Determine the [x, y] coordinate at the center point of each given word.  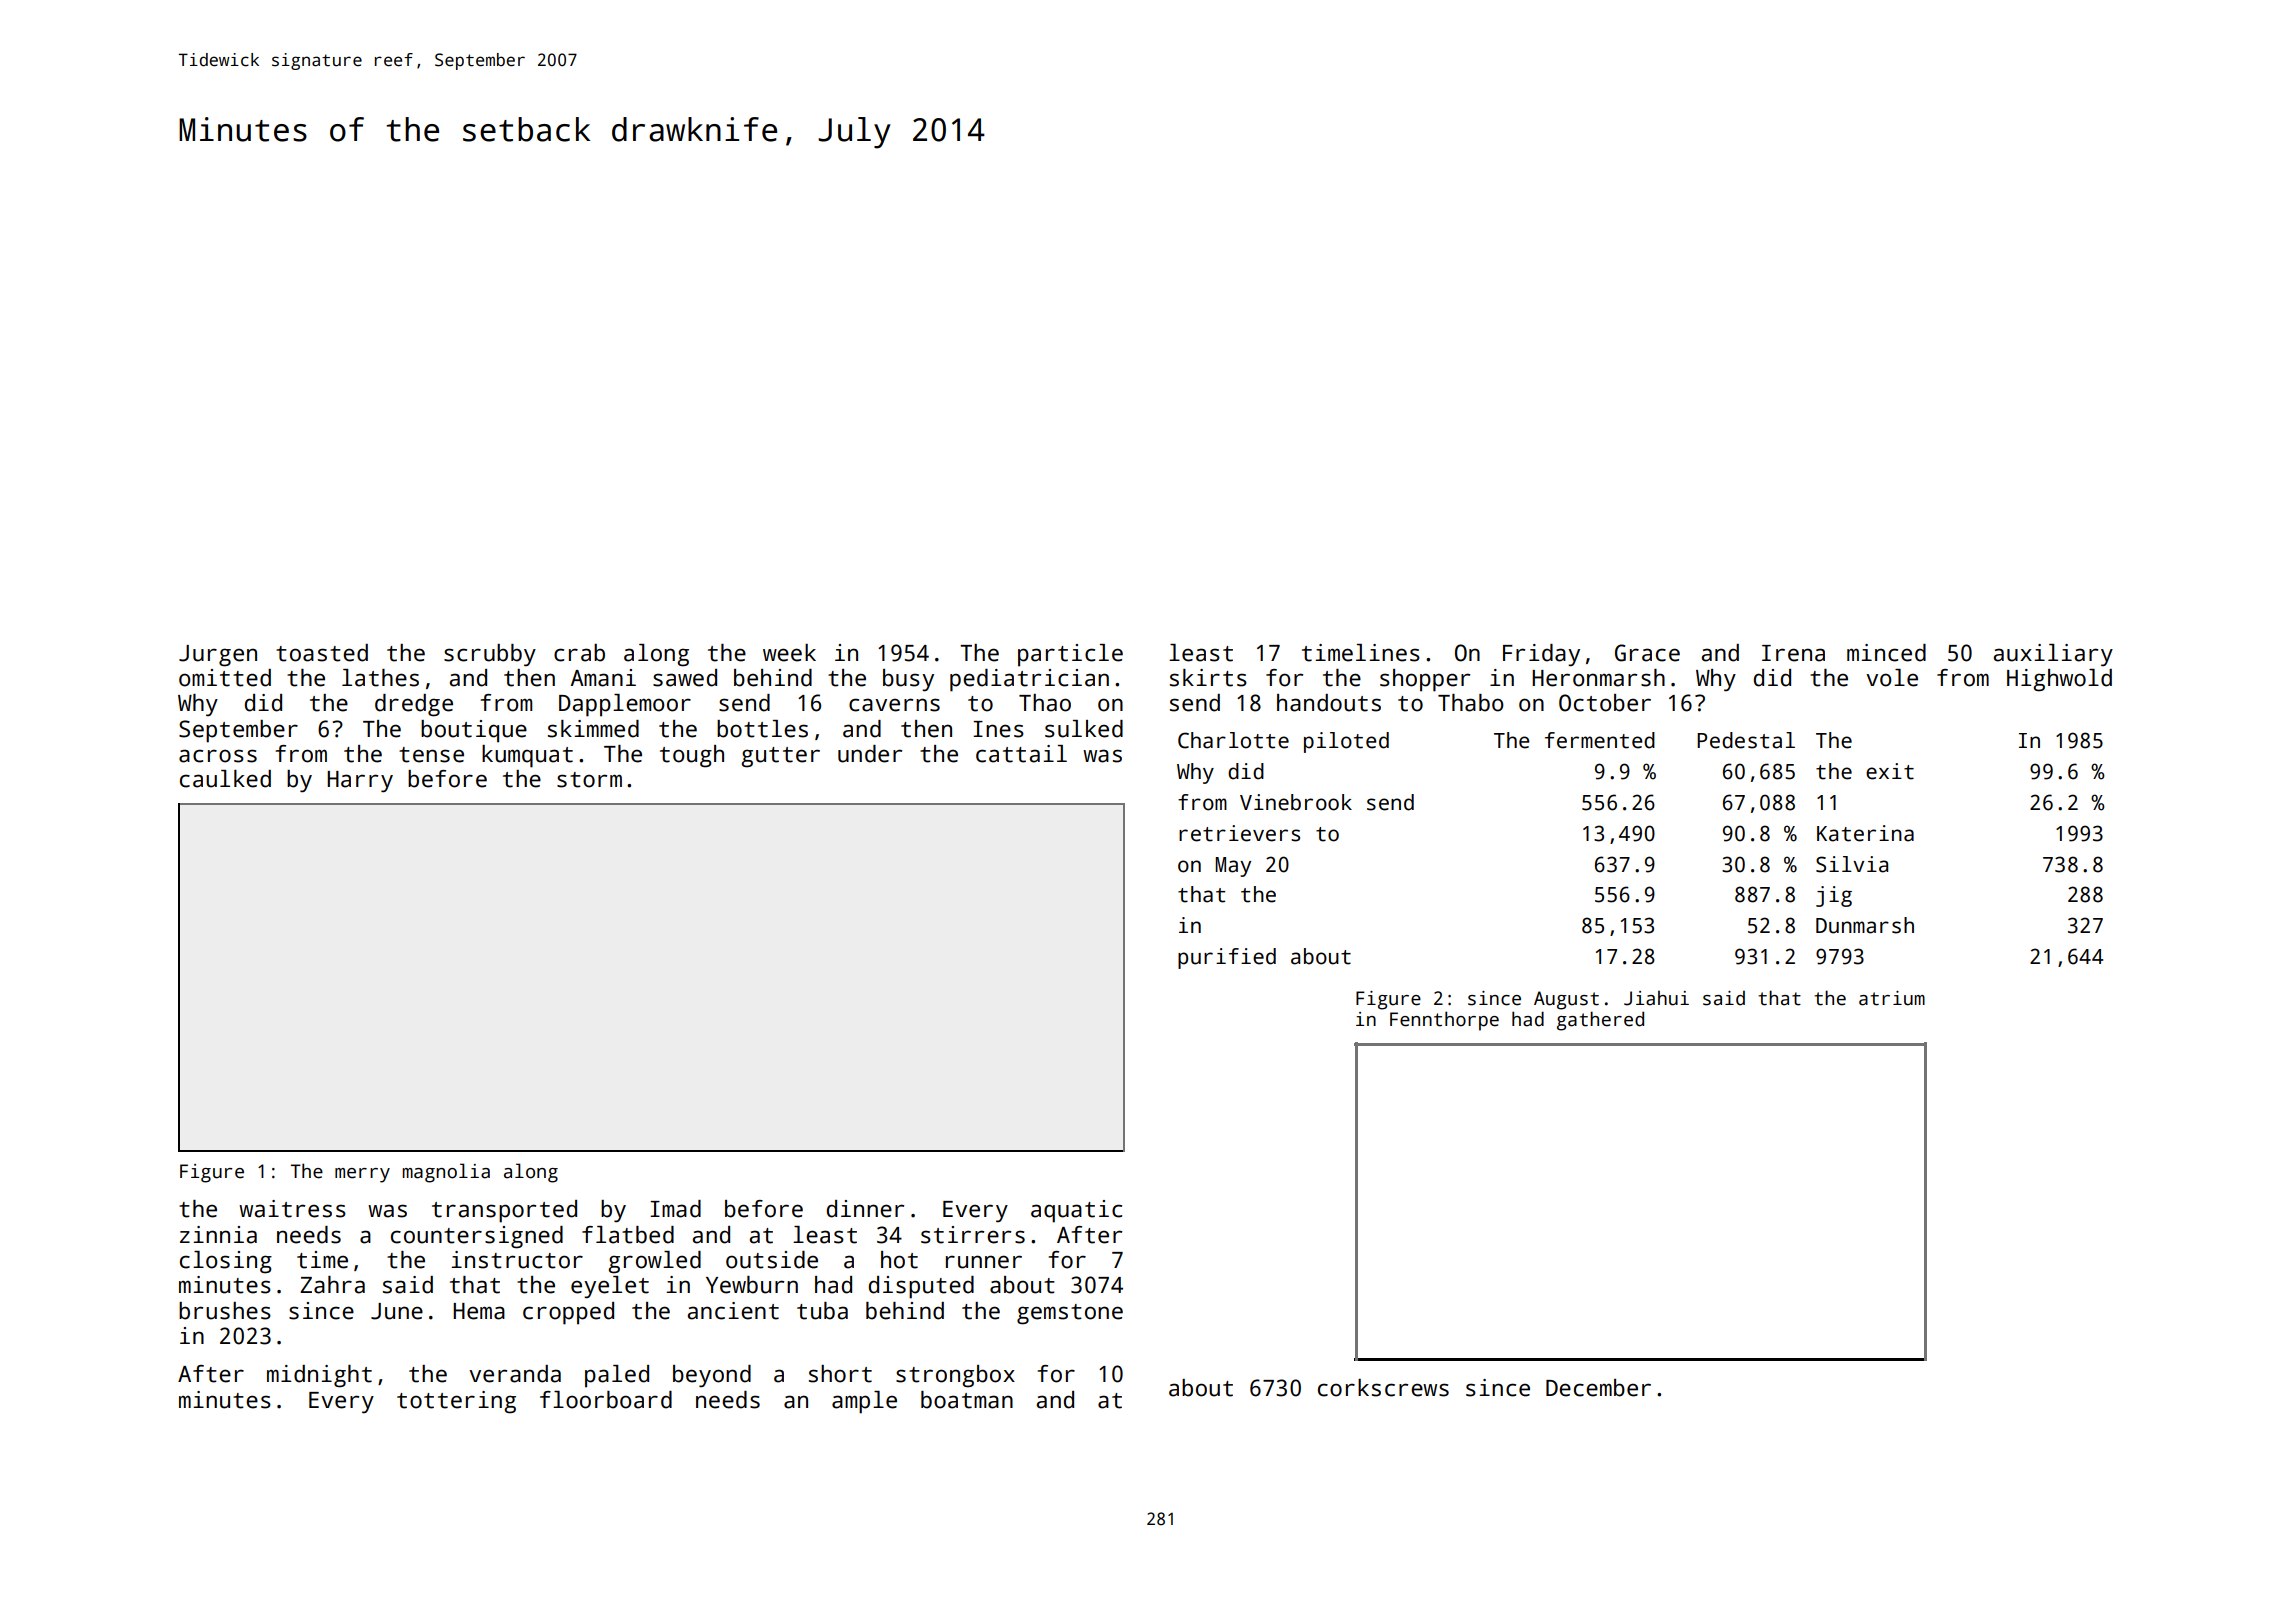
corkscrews [1383, 1388]
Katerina [1865, 833]
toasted [322, 653]
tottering [456, 1402]
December [1598, 1388]
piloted [1346, 742]
